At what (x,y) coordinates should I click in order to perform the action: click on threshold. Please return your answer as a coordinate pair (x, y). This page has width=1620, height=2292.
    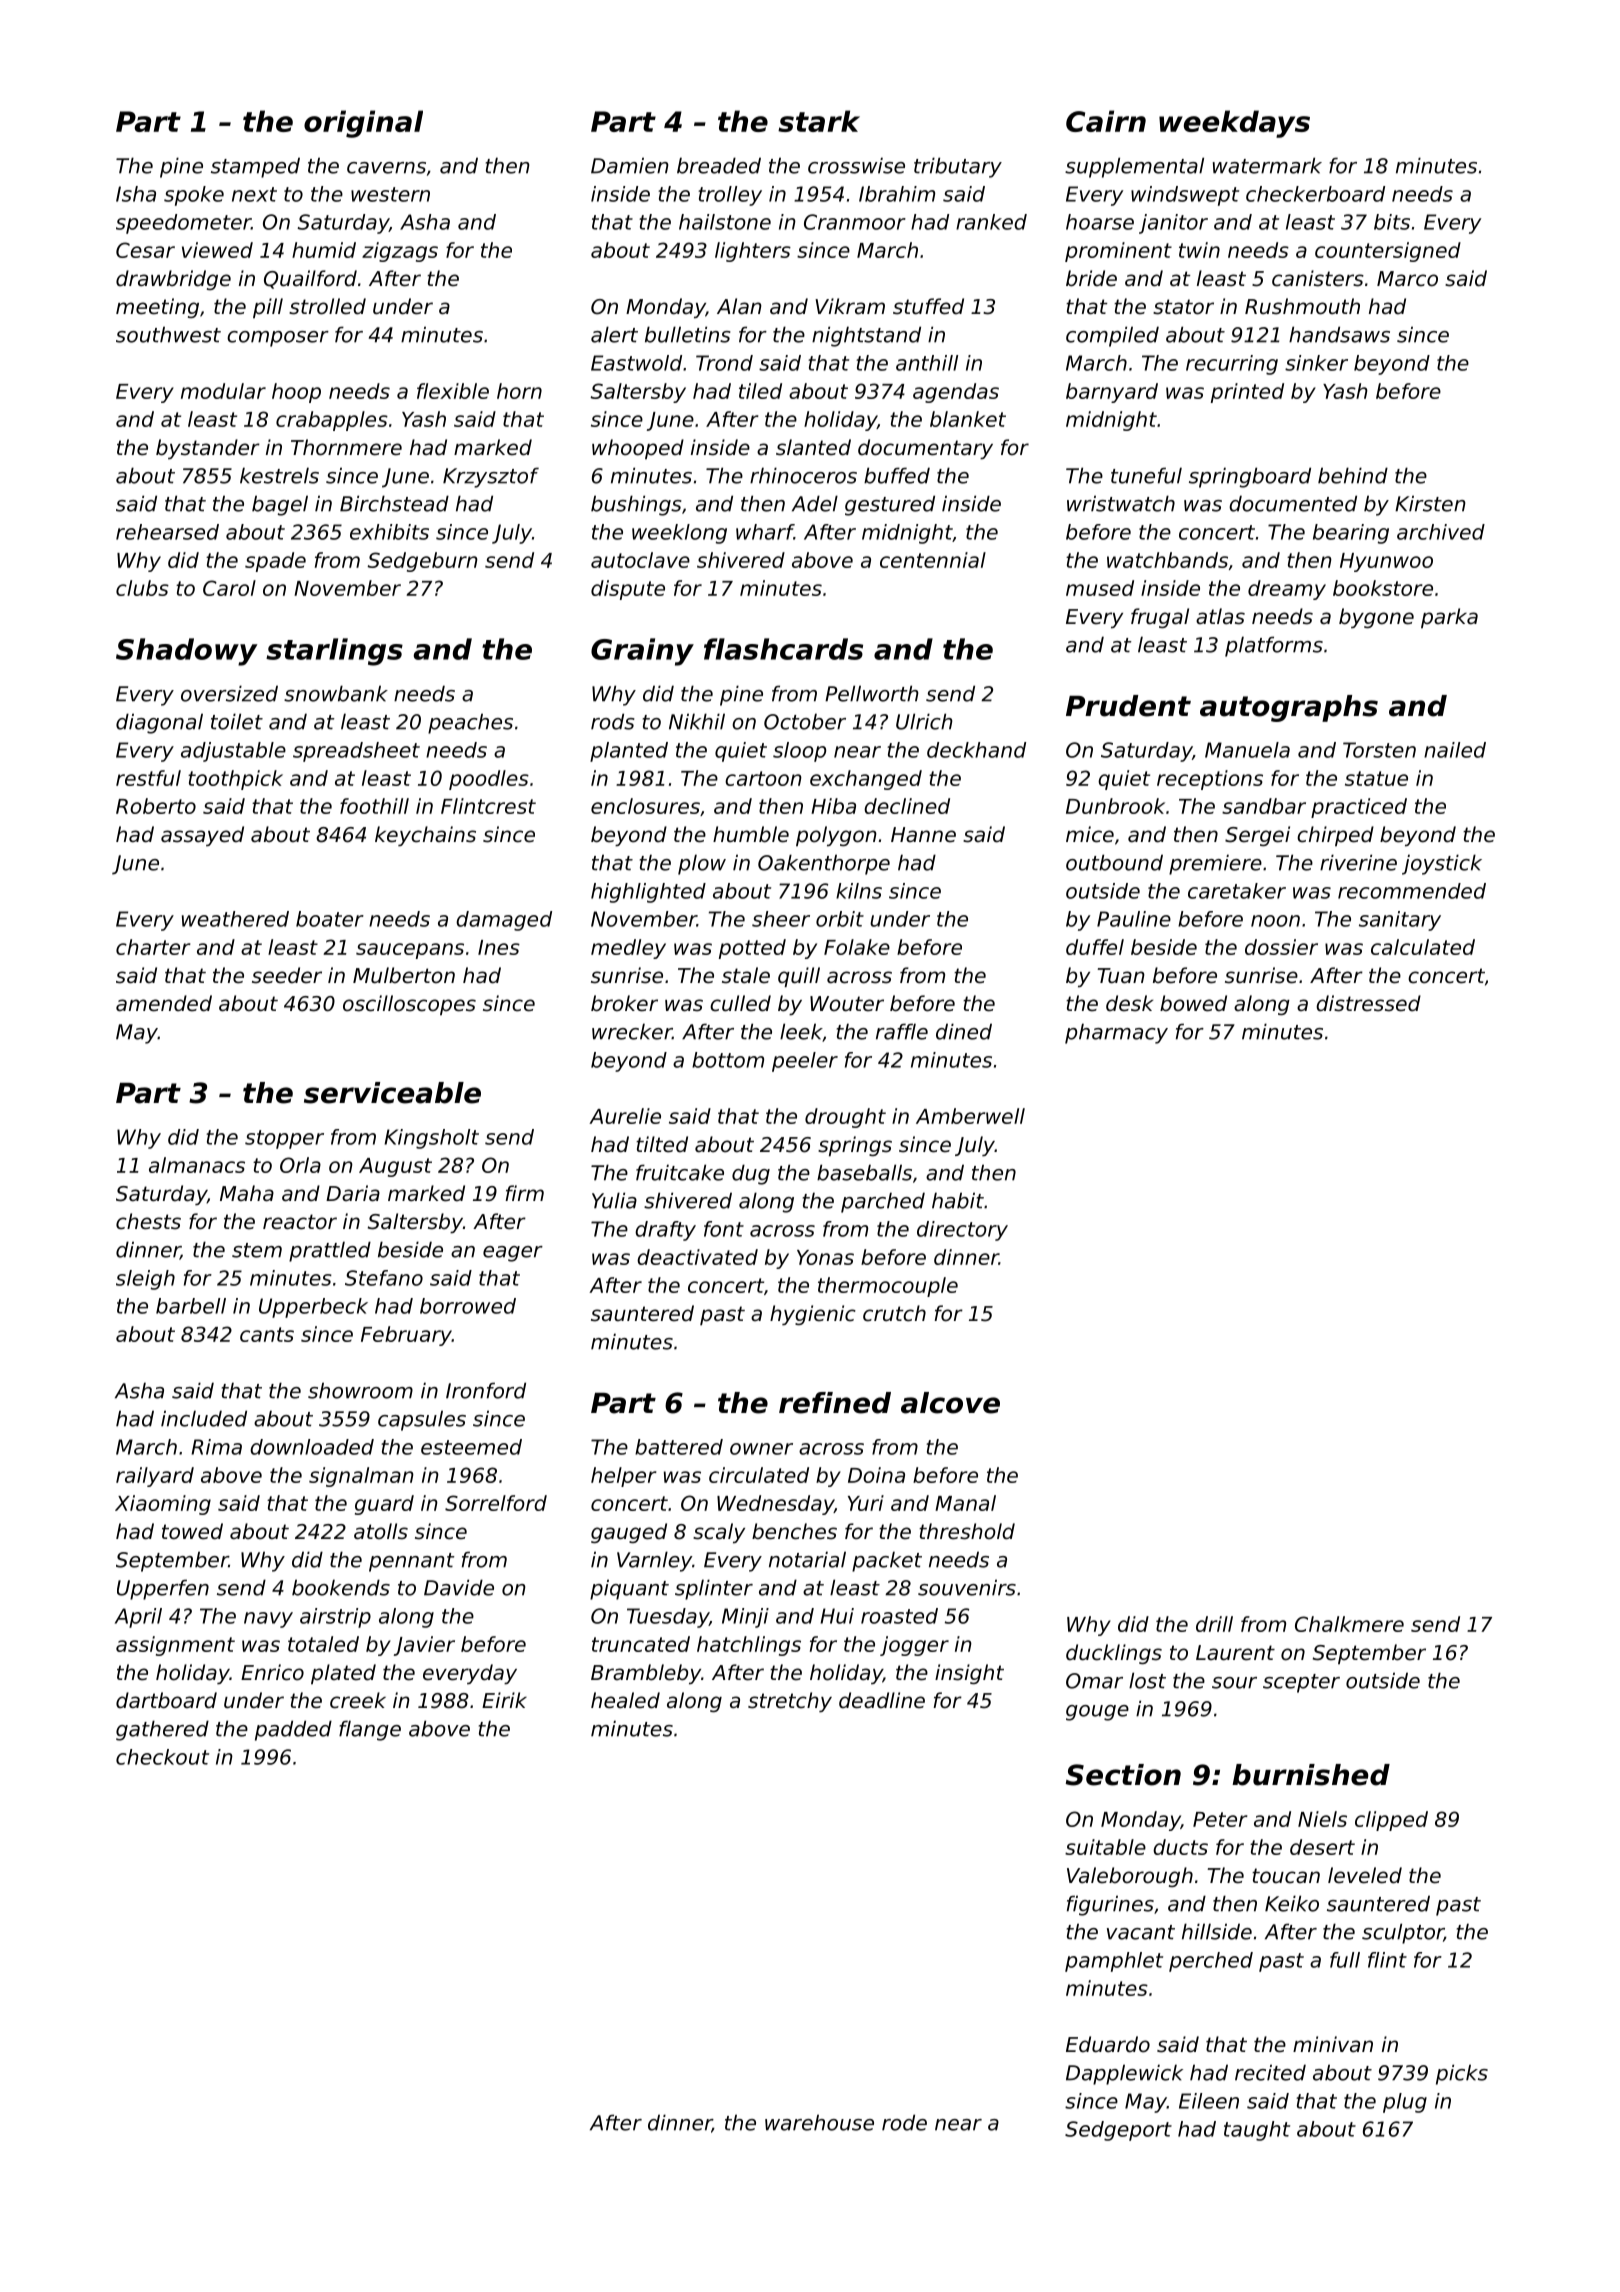
    Looking at the image, I should click on (967, 1531).
